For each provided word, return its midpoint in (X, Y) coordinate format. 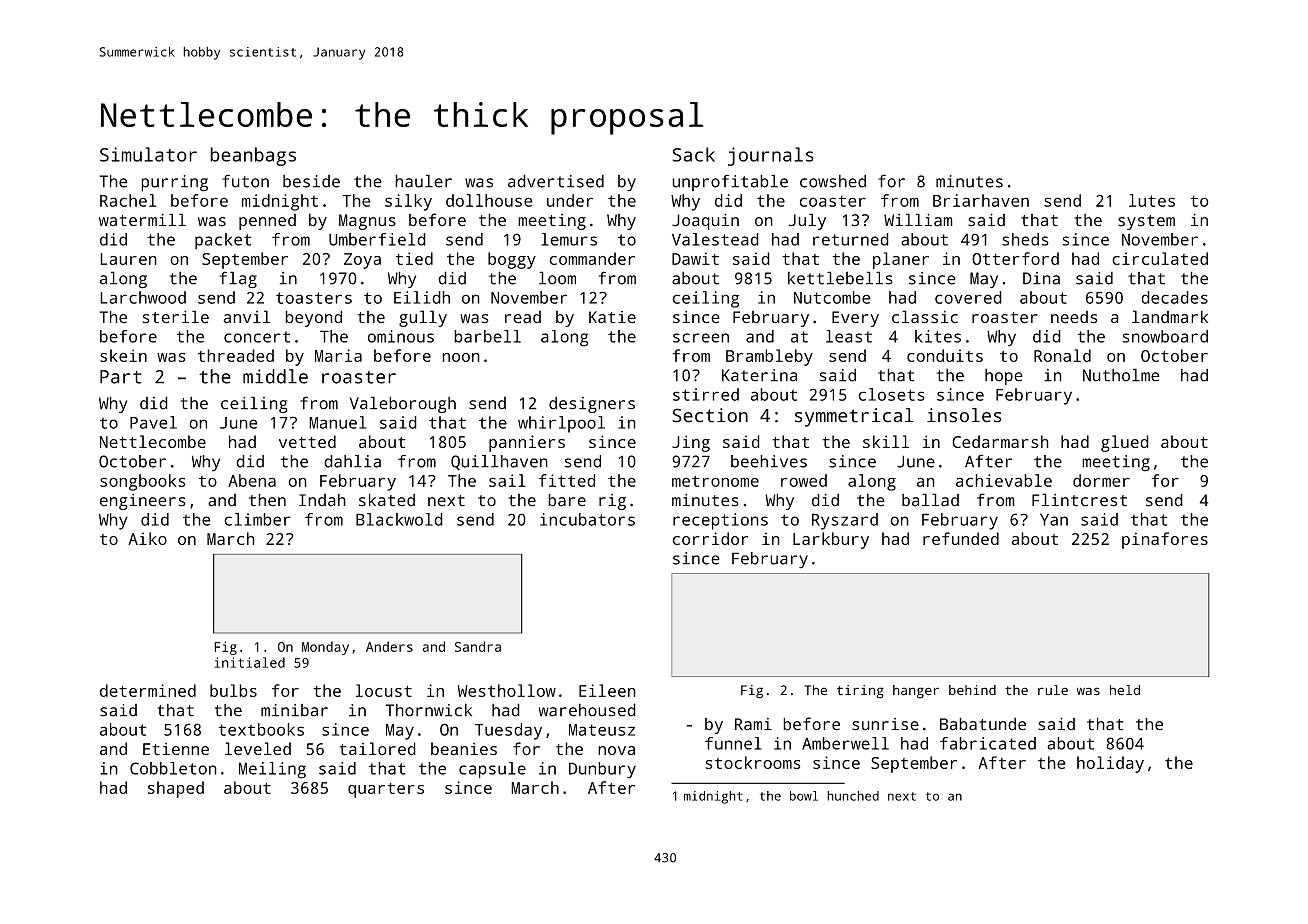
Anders (389, 646)
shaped (176, 789)
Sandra (478, 646)
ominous (401, 336)
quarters (386, 790)
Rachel (128, 200)
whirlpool (561, 424)
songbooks (143, 482)
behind (972, 690)
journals (771, 156)
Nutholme (1121, 375)
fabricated (988, 743)
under (570, 200)
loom (557, 278)
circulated (1160, 258)
